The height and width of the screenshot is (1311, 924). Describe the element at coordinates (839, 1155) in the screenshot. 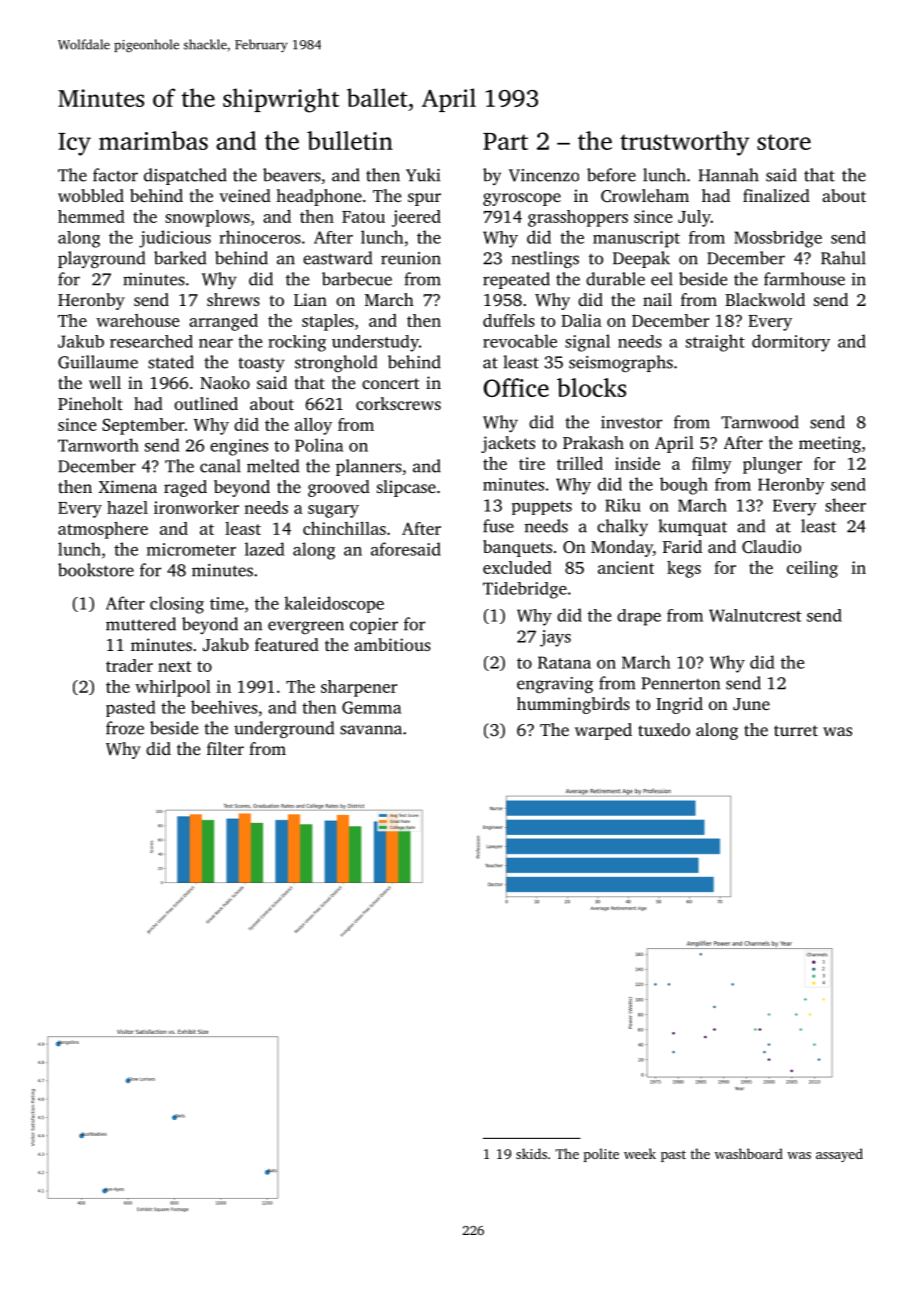

I see `assayed` at that location.
